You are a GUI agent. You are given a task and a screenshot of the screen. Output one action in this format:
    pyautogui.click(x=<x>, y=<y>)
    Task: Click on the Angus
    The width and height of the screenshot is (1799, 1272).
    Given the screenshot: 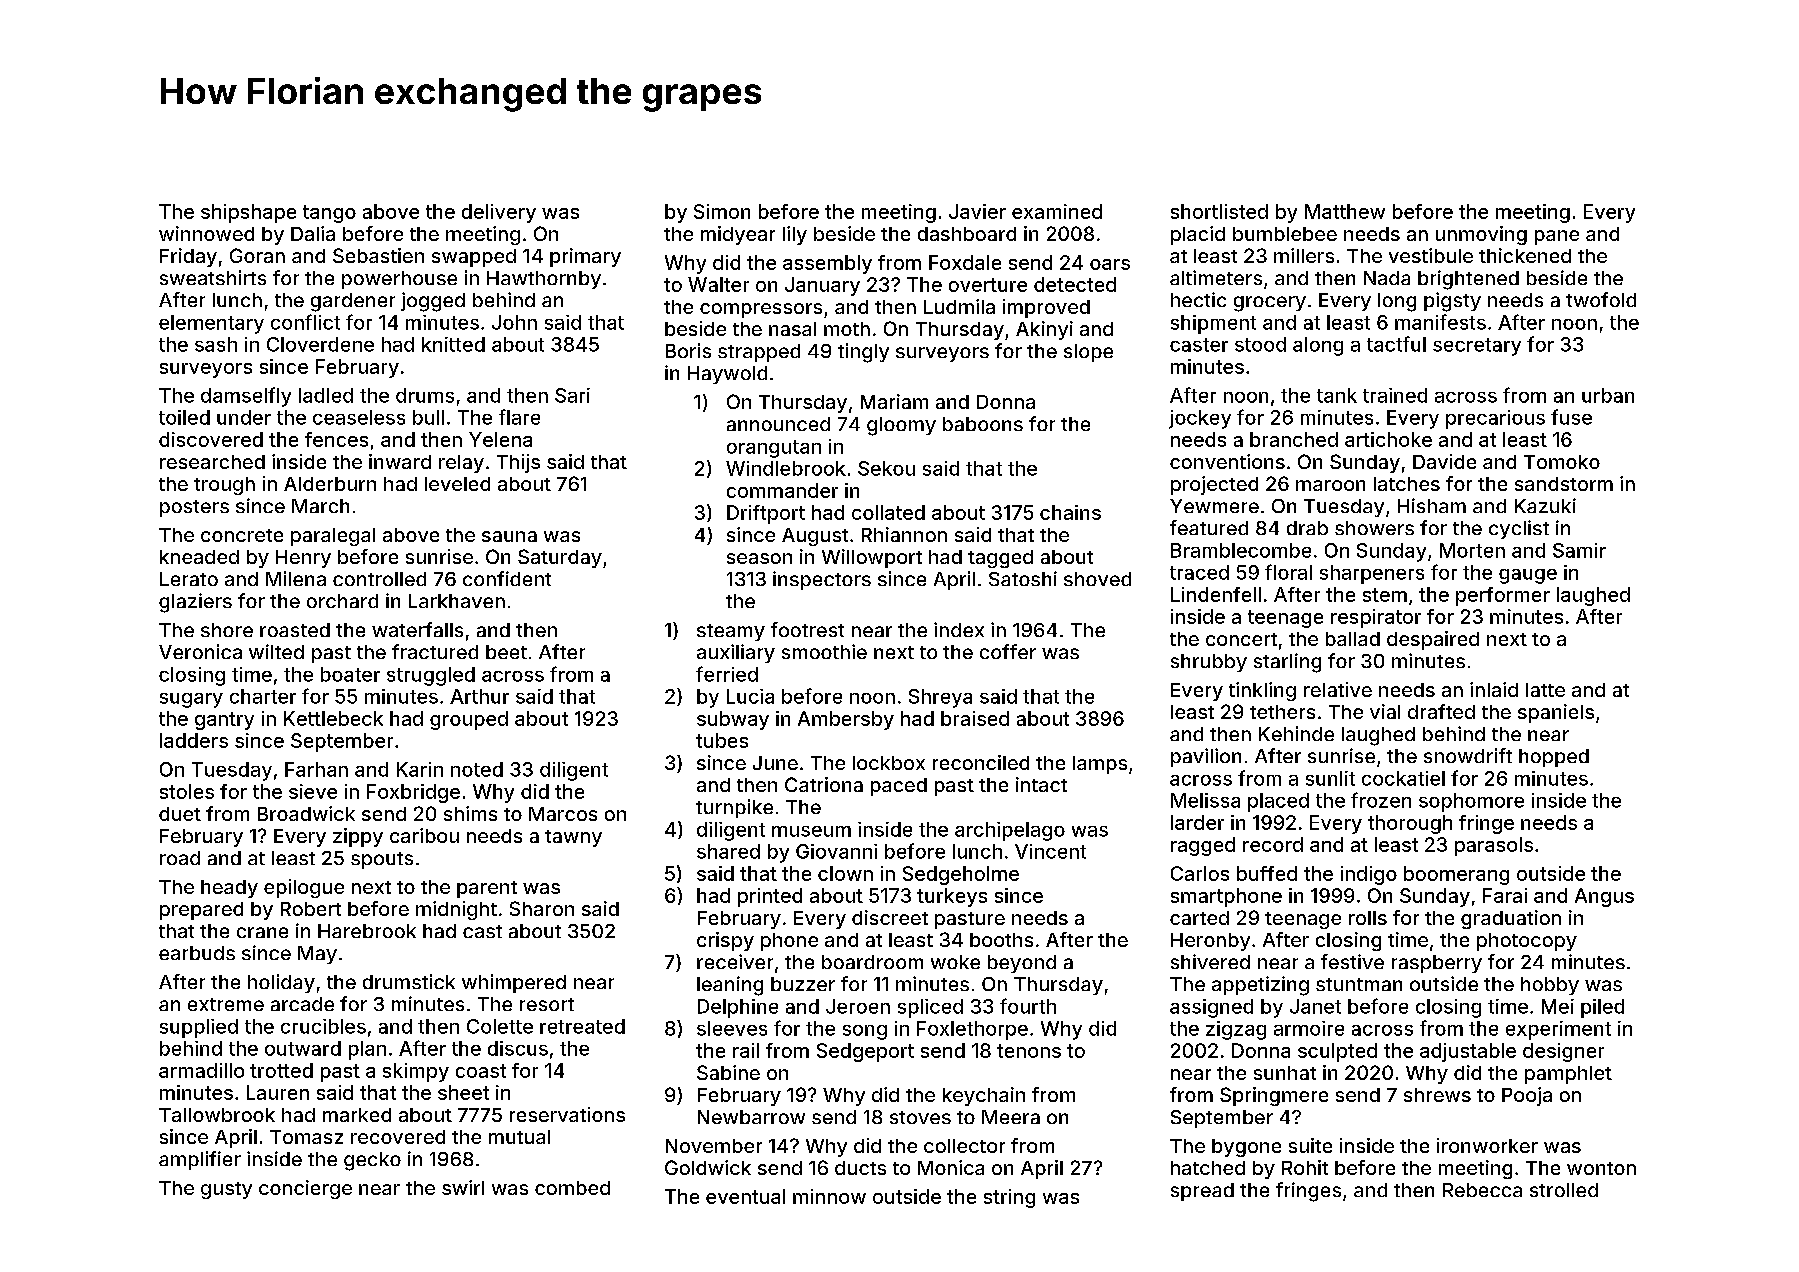 What is the action you would take?
    pyautogui.click(x=1604, y=897)
